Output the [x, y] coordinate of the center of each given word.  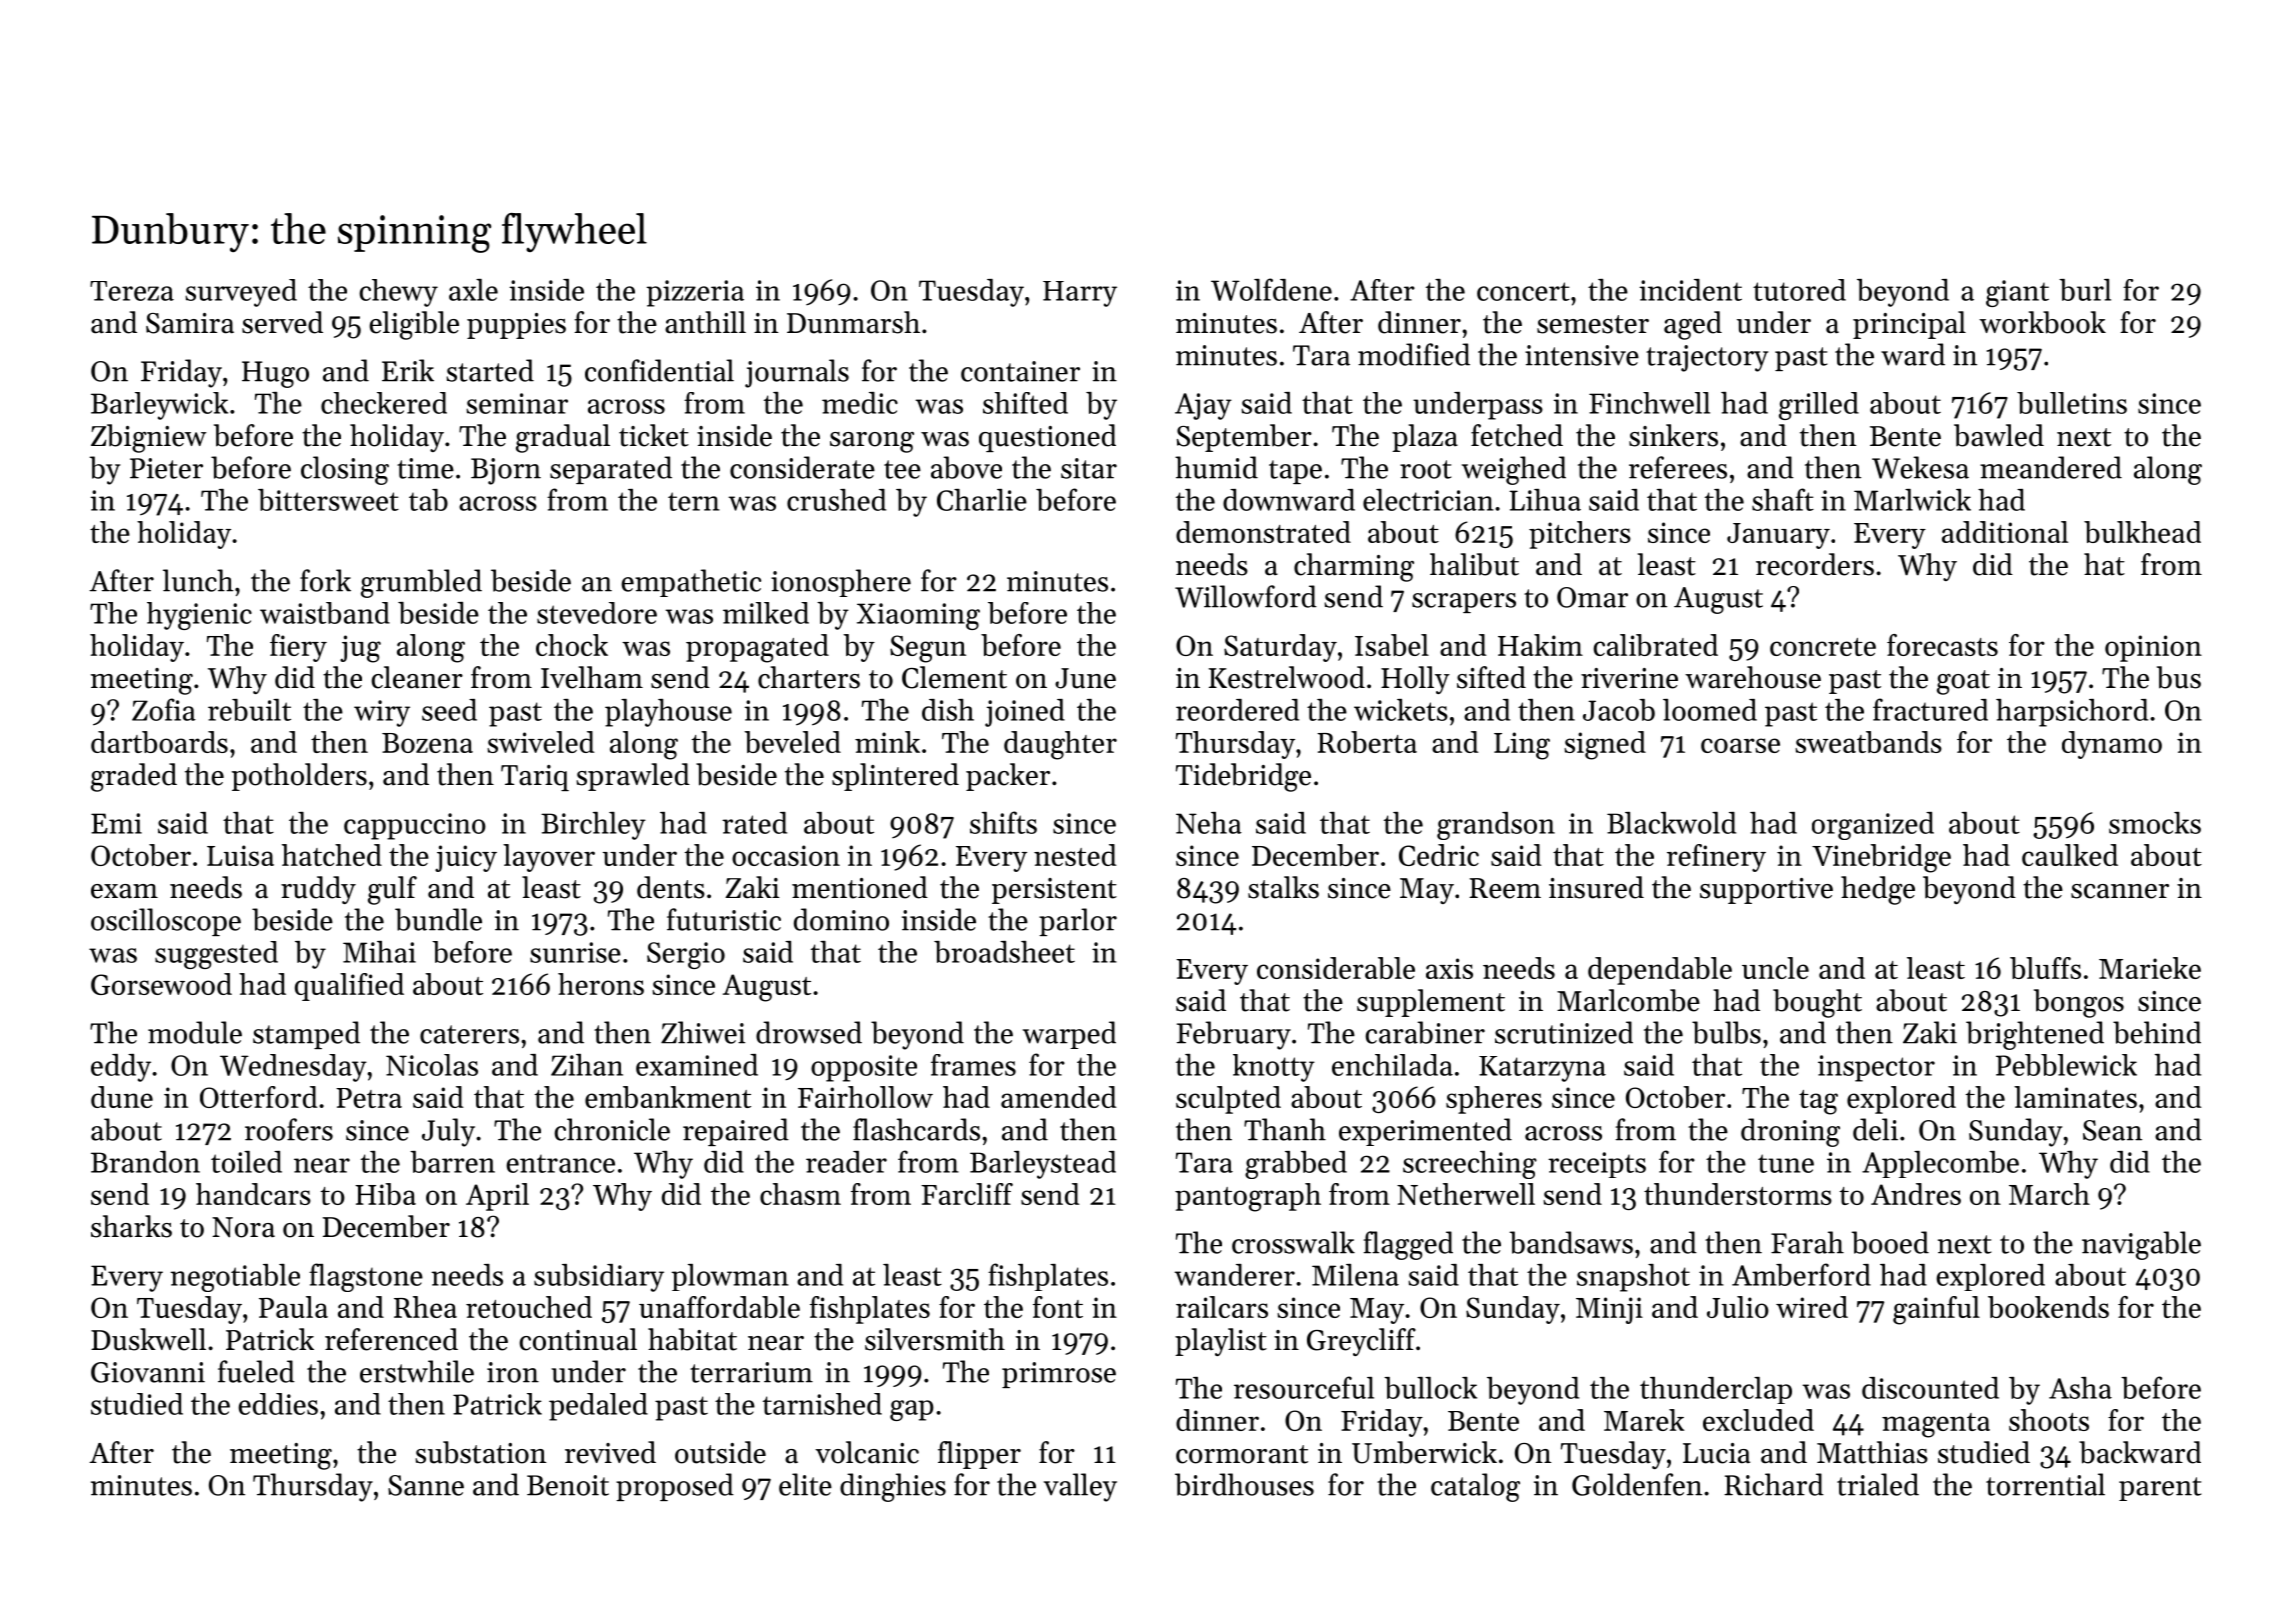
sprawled [633, 777]
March [2049, 1194]
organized [1873, 826]
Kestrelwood [1287, 677]
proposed [675, 1487]
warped [1069, 1035]
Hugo [275, 374]
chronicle [612, 1129]
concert [1523, 291]
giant [2017, 293]
